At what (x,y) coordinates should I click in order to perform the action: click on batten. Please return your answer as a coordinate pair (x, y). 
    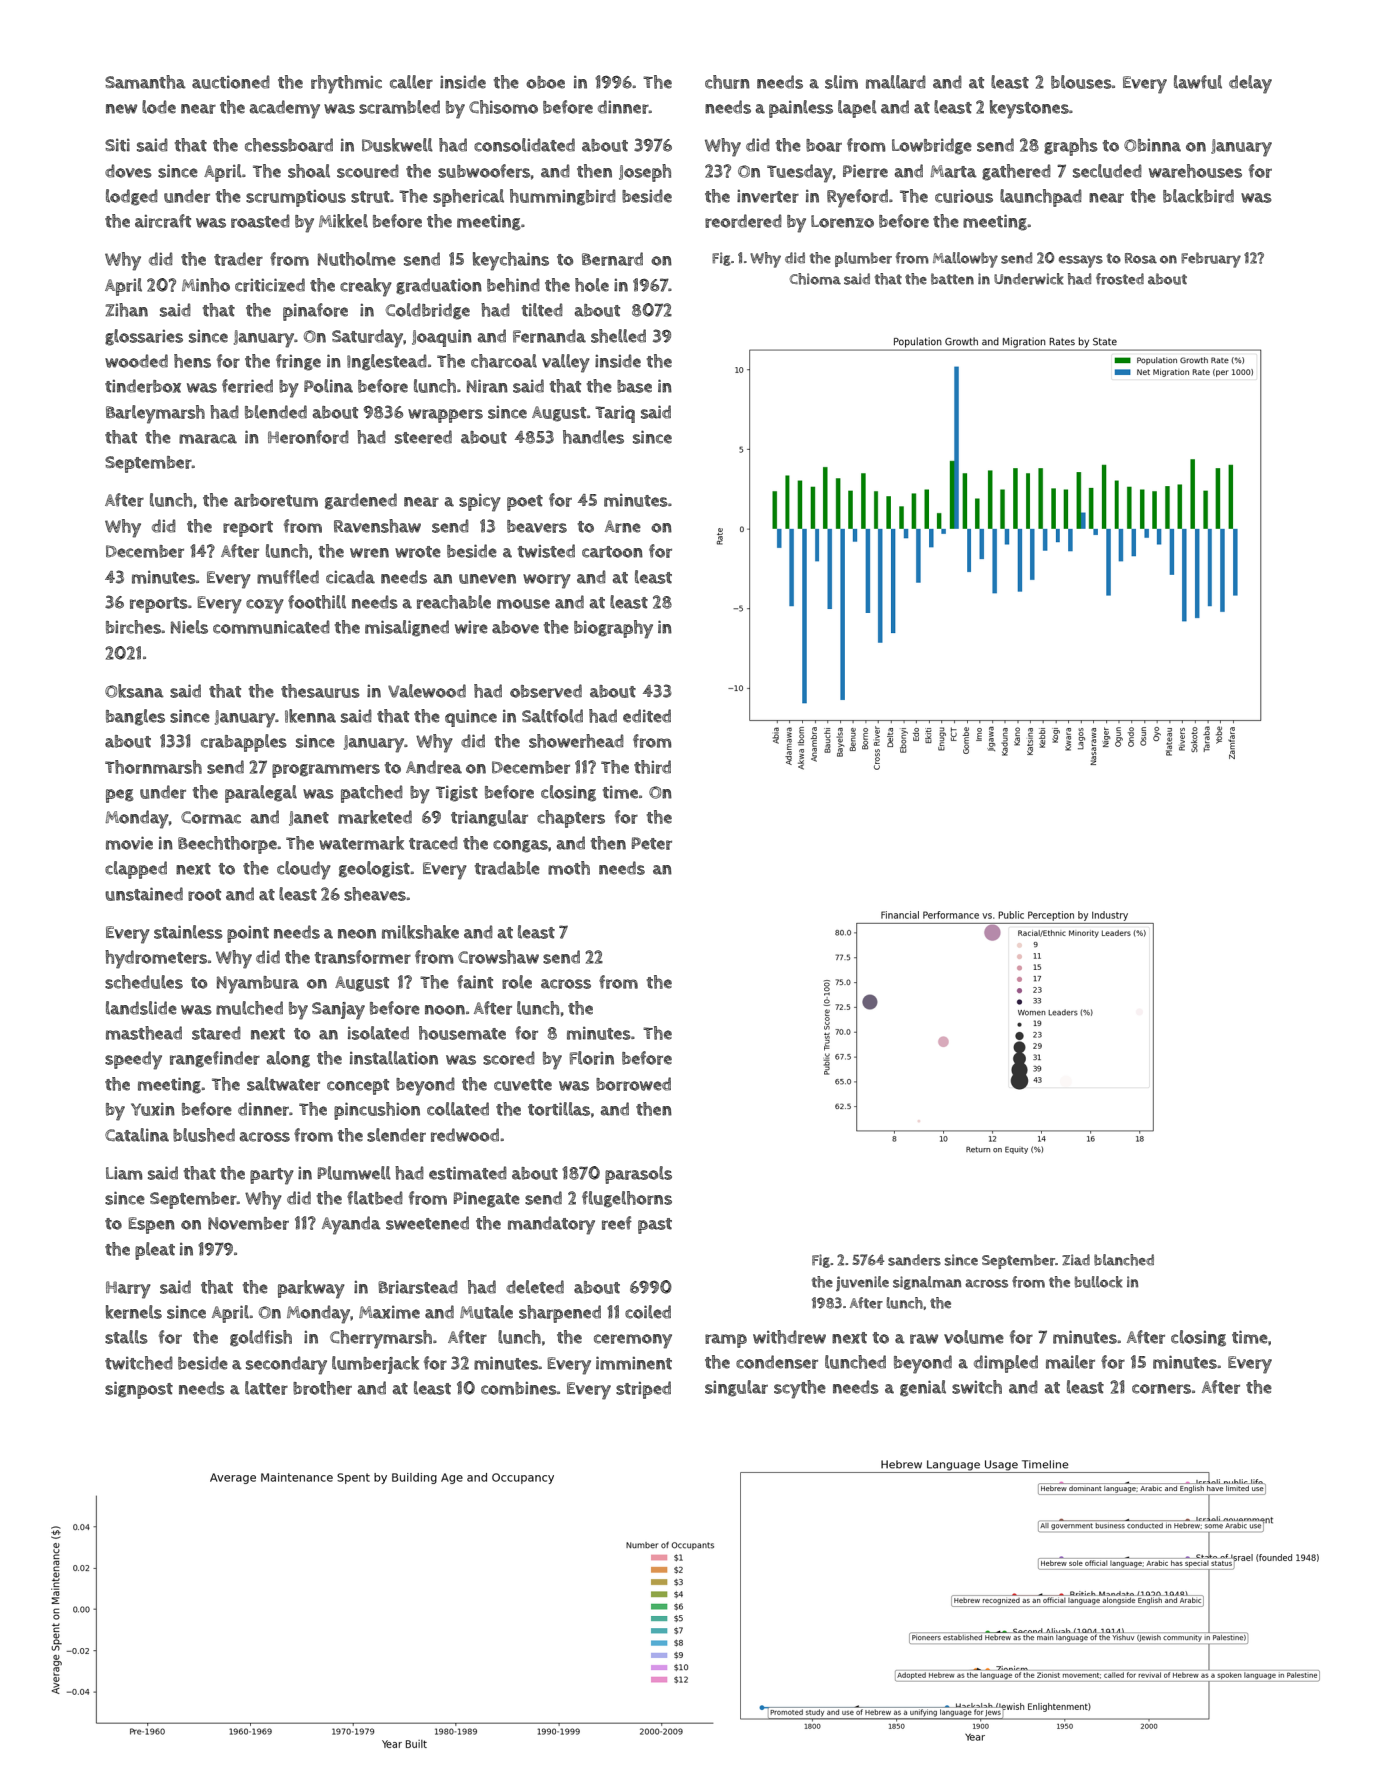
    Looking at the image, I should click on (952, 279).
